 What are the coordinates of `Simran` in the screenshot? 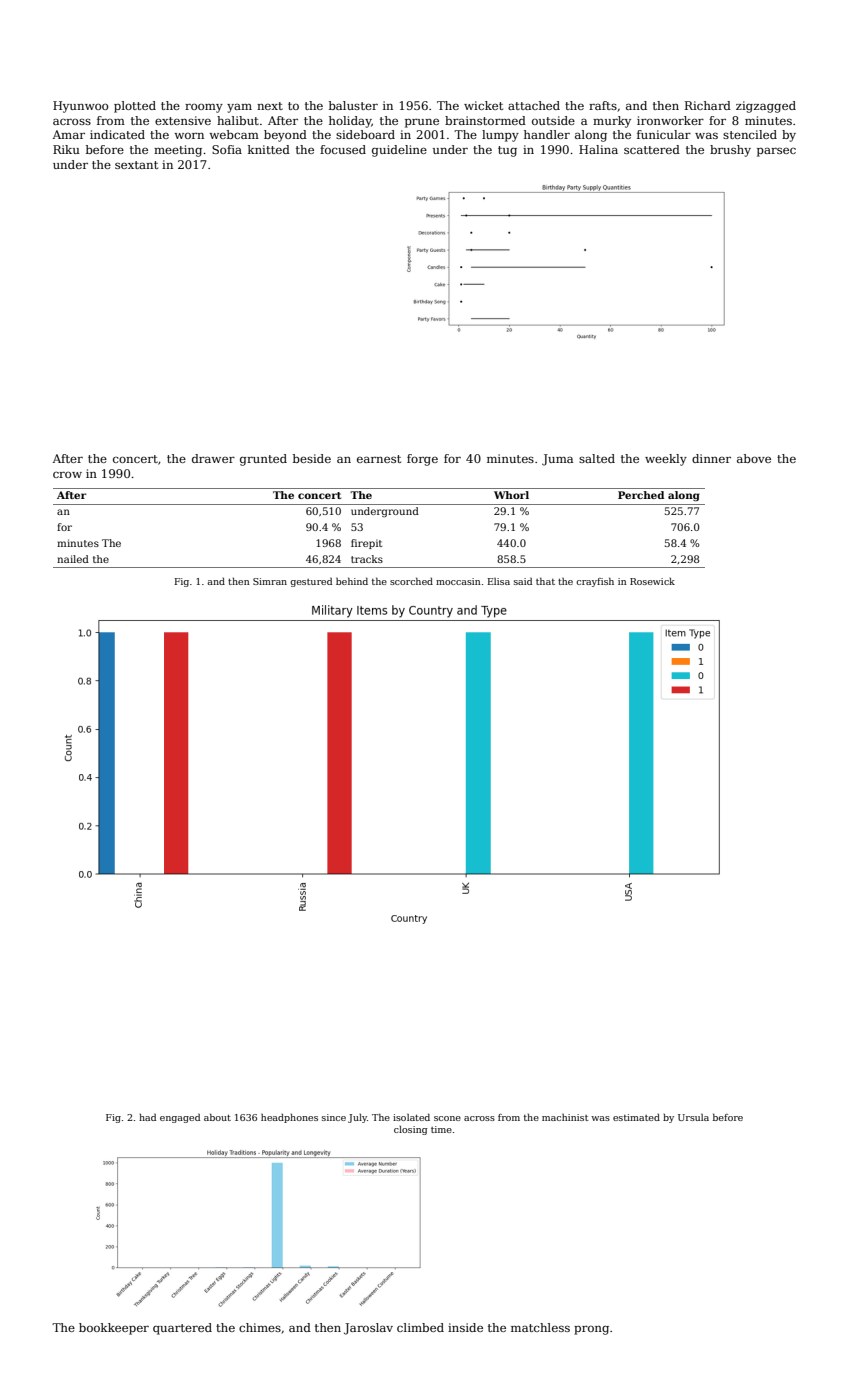 It's located at (270, 581).
